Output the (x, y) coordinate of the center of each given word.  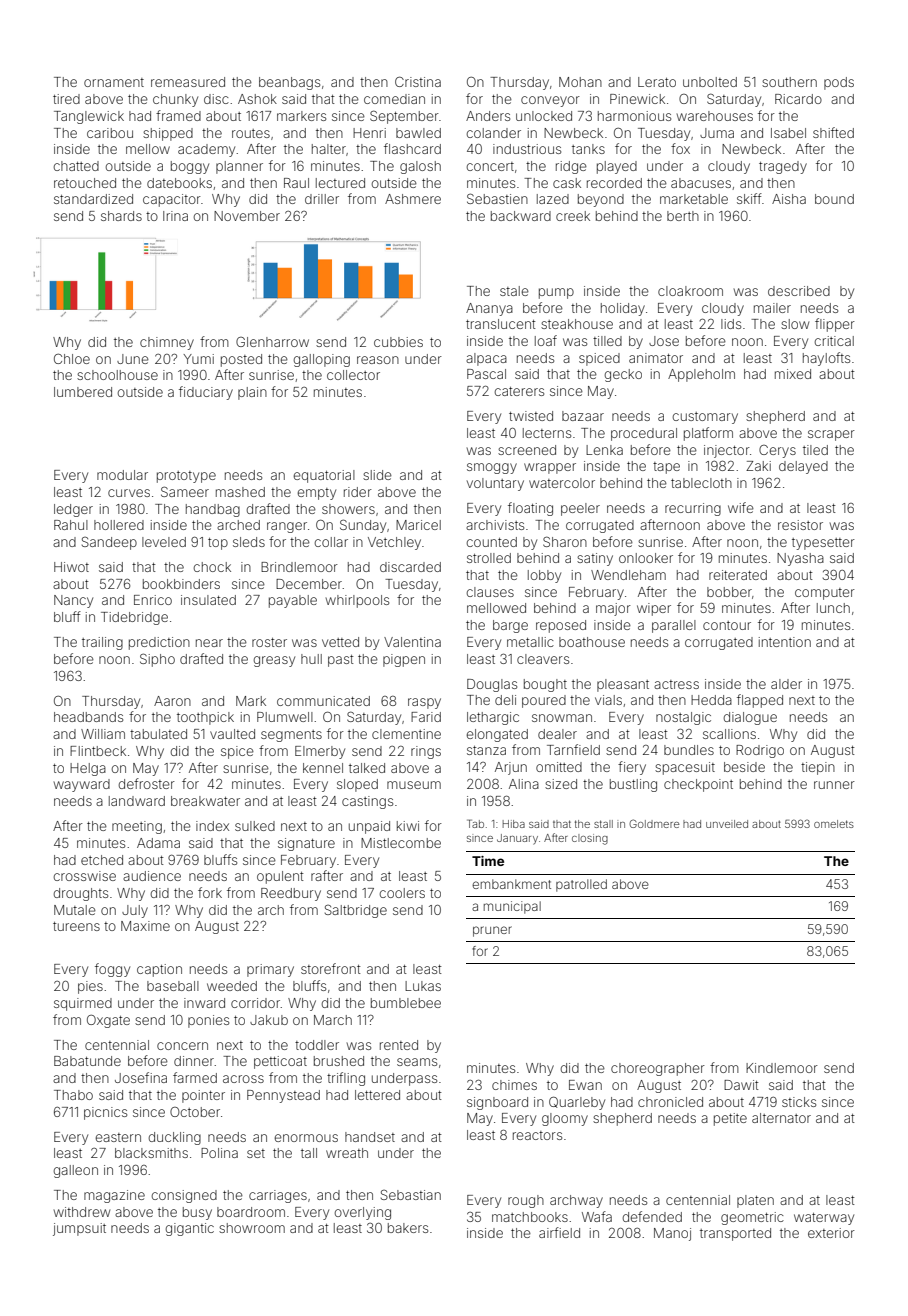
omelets (834, 824)
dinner (194, 1061)
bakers (408, 1228)
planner (239, 167)
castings (367, 802)
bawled (418, 133)
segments (291, 736)
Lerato (657, 82)
